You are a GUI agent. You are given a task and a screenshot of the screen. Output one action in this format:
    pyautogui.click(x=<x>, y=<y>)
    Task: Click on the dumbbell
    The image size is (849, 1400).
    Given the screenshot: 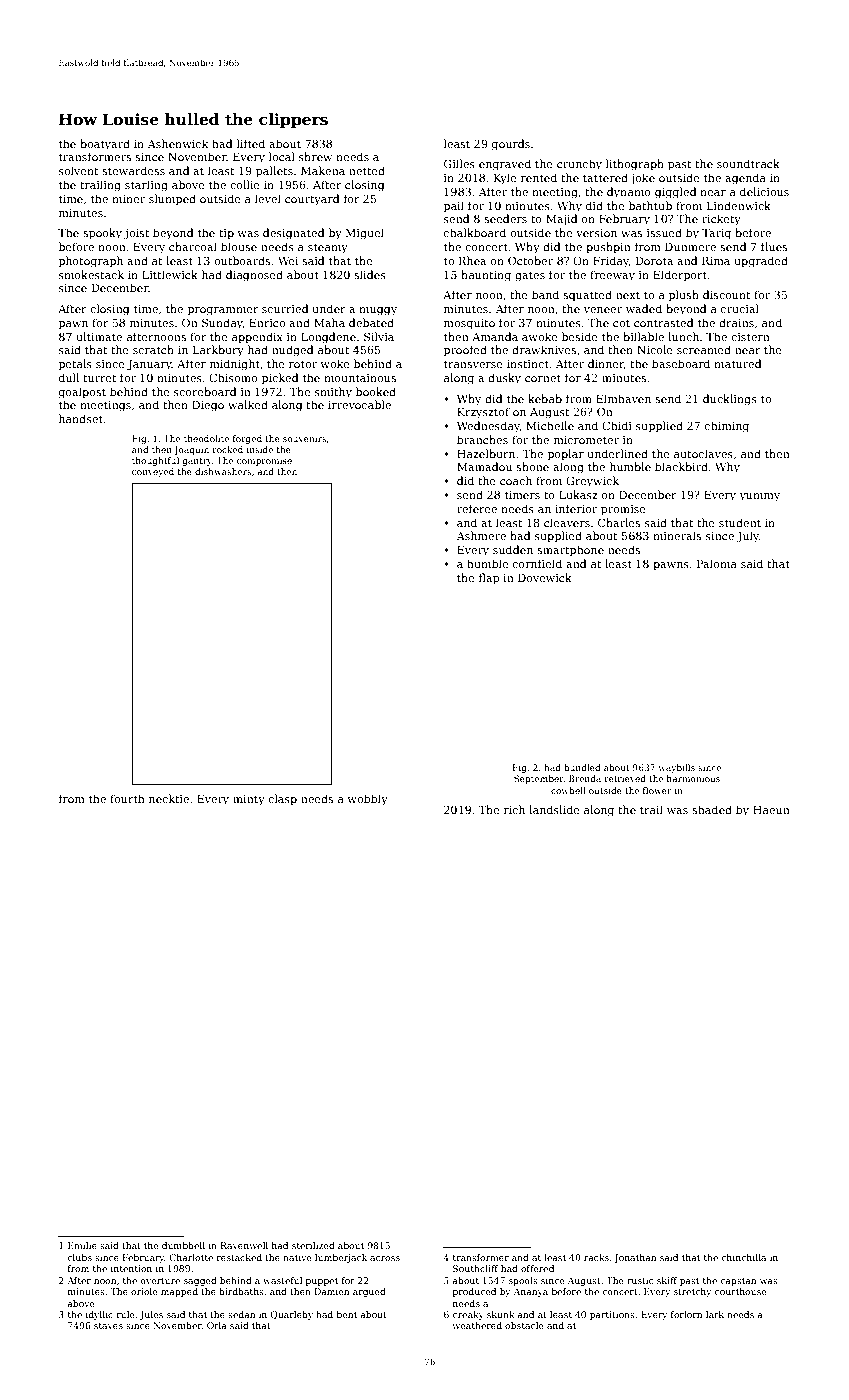 What is the action you would take?
    pyautogui.click(x=183, y=1245)
